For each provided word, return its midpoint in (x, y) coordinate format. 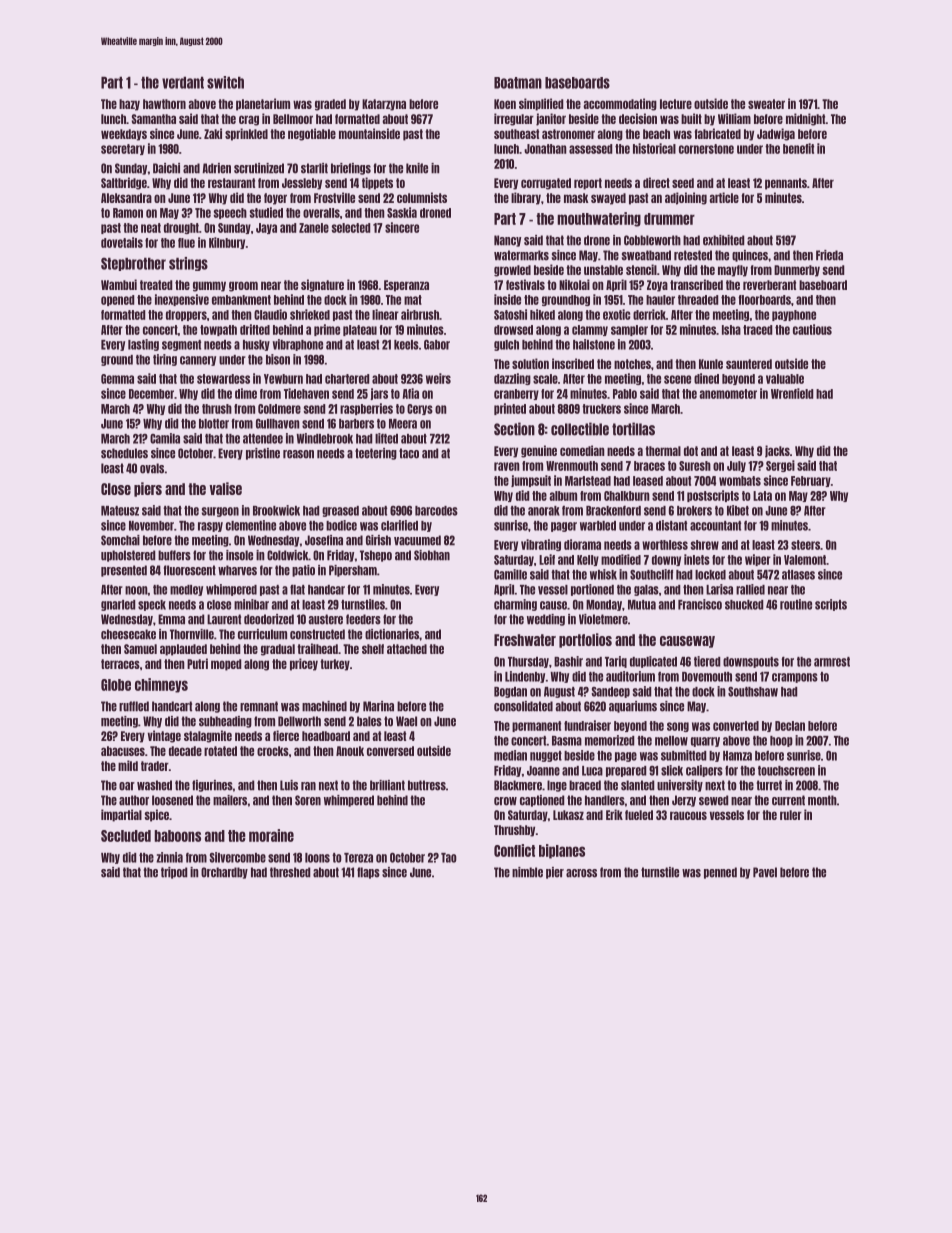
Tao (449, 858)
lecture (676, 104)
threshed (290, 872)
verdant (183, 83)
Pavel (765, 872)
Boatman (518, 83)
